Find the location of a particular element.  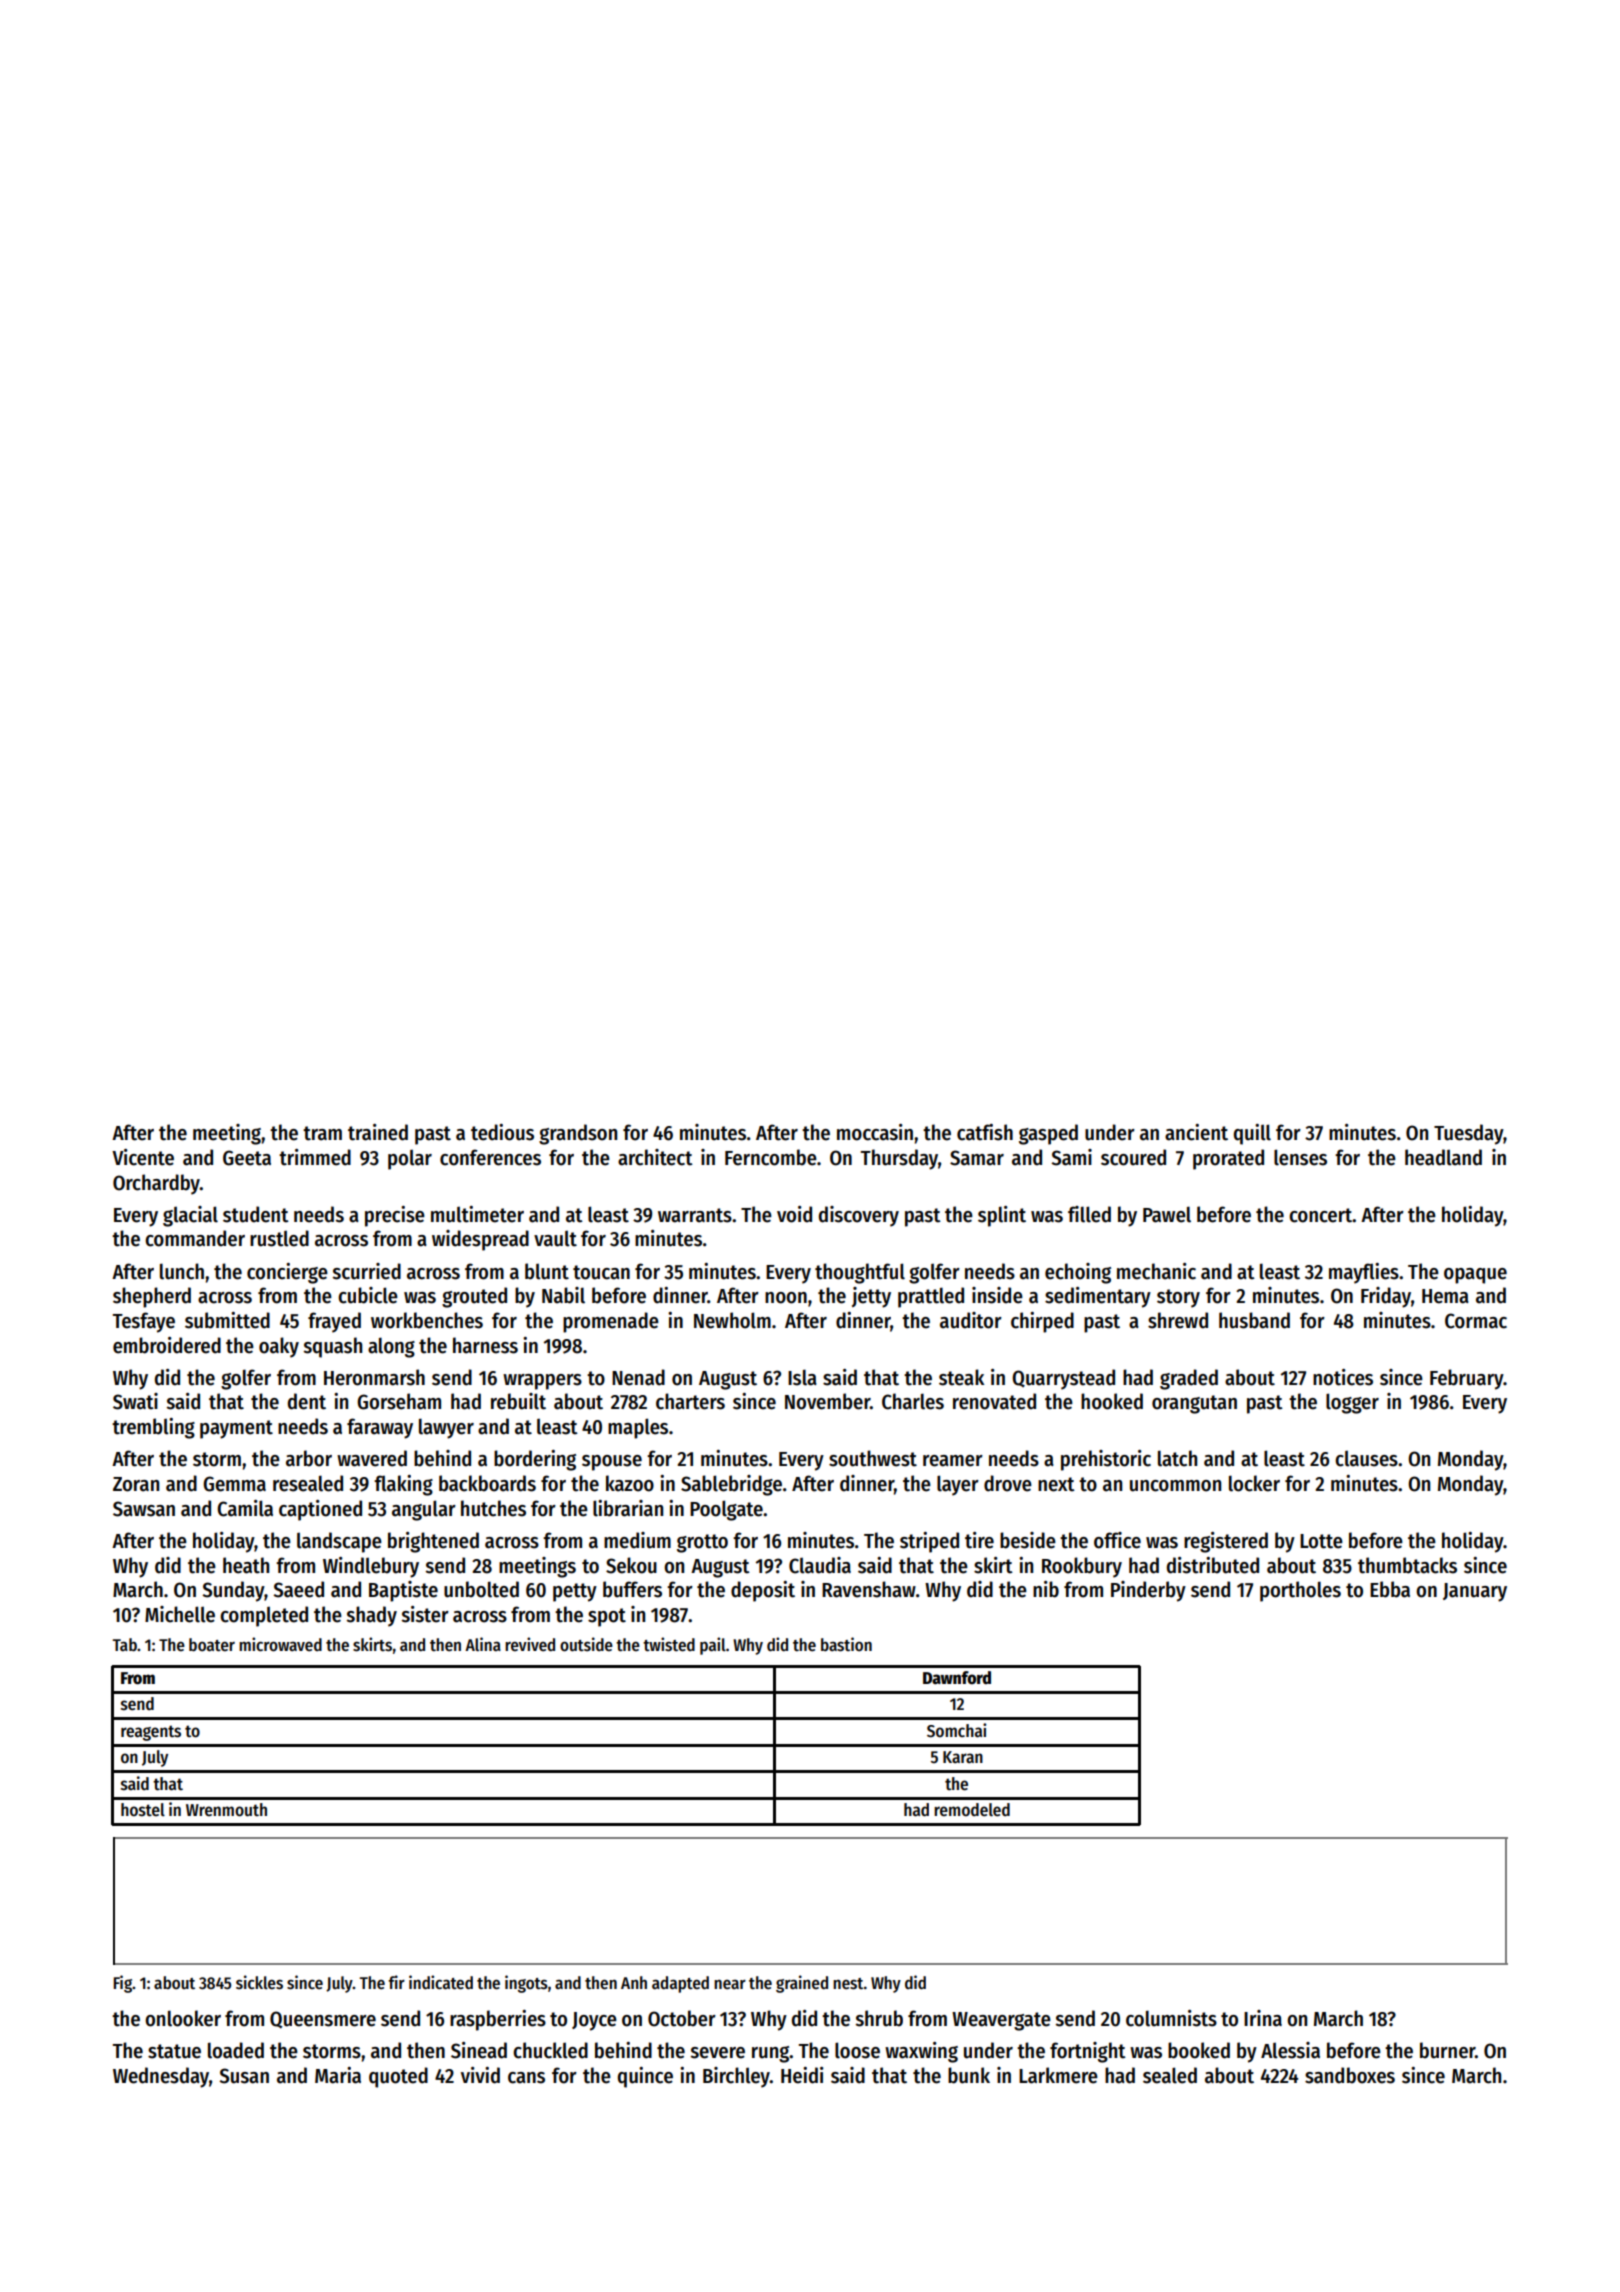

January is located at coordinates (1475, 1592).
